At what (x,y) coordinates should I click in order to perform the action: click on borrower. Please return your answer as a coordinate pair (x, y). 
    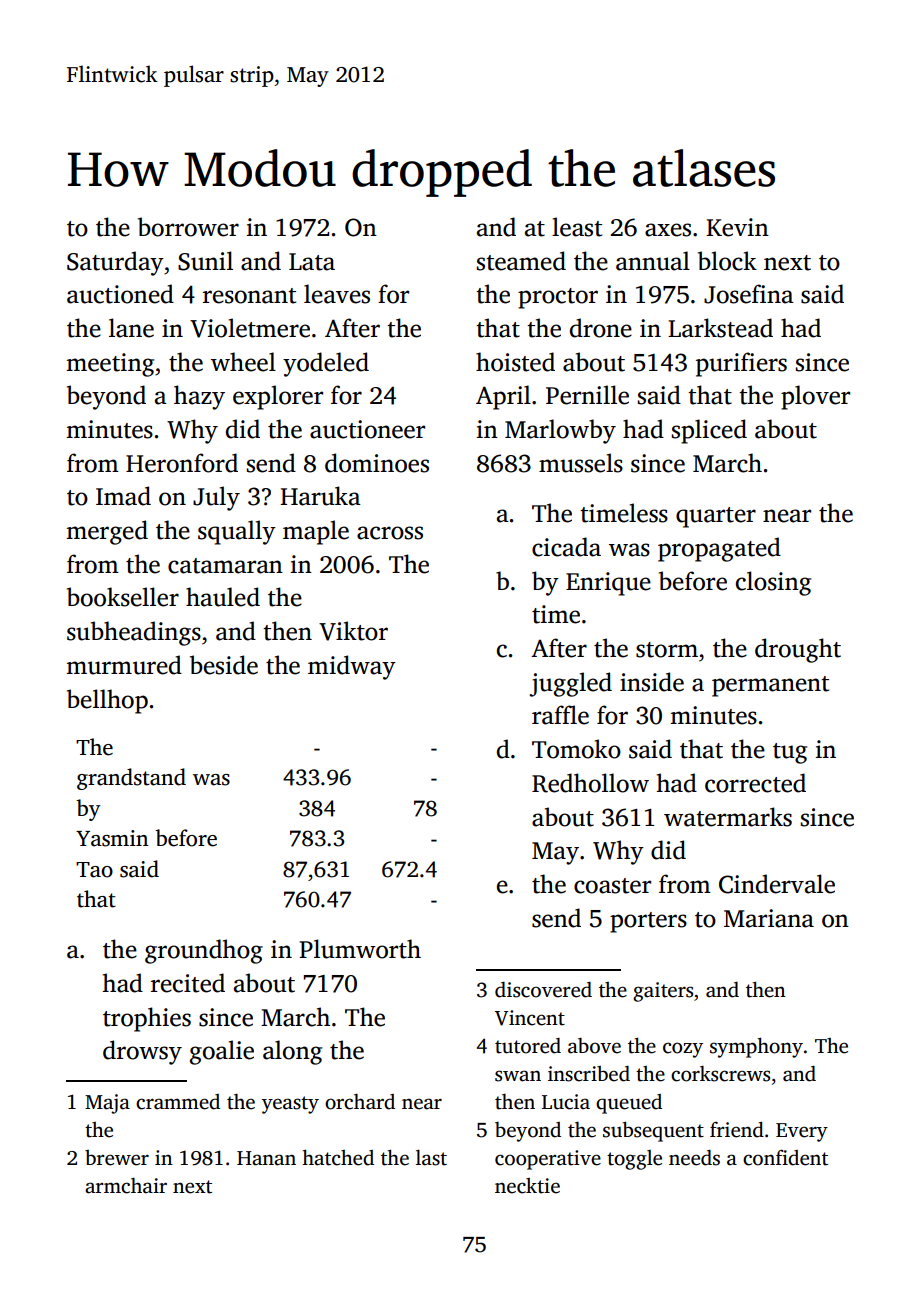
    Looking at the image, I should click on (188, 227).
